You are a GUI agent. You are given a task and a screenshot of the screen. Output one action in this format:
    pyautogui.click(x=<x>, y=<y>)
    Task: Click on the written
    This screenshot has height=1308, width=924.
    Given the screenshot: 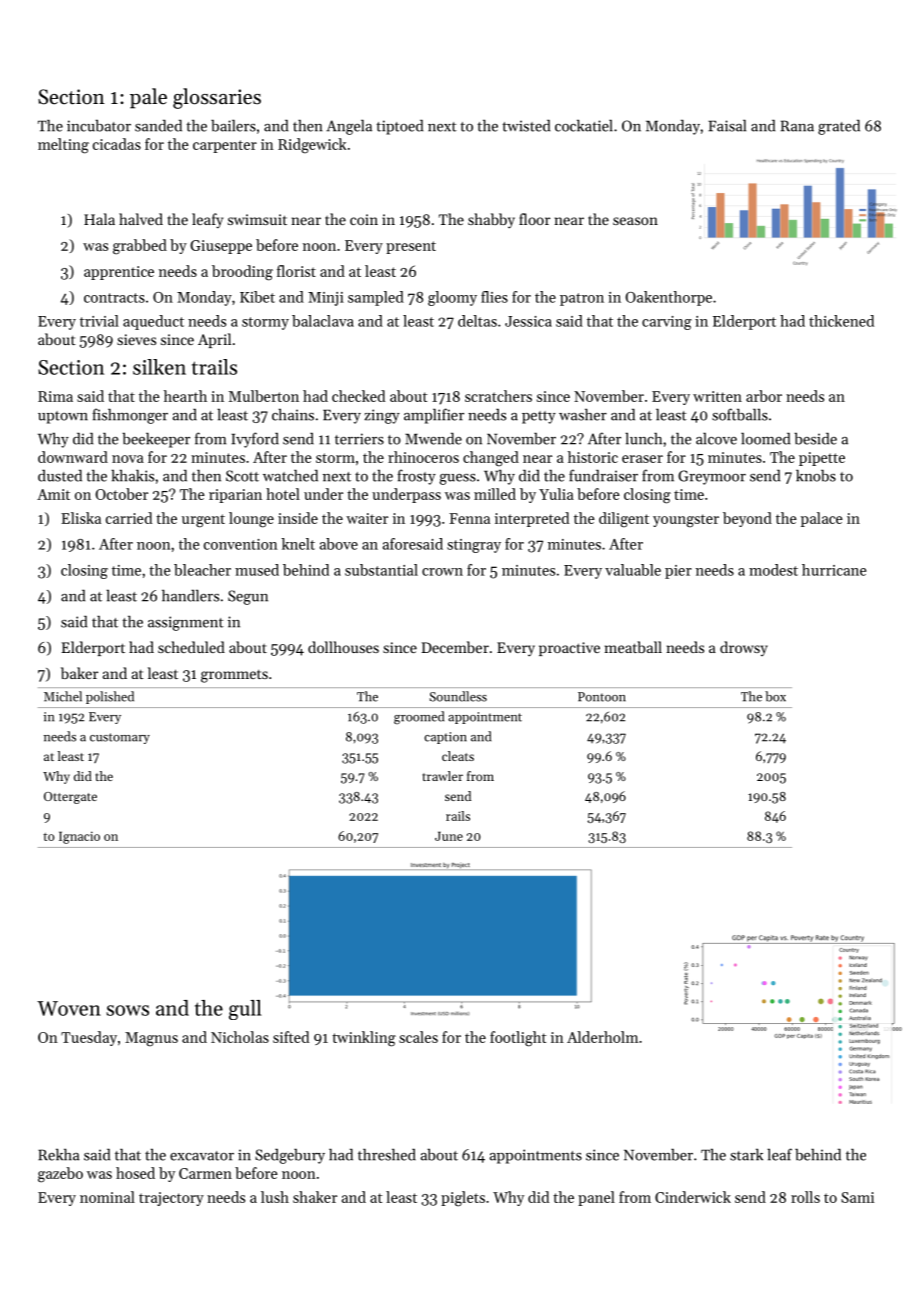 What is the action you would take?
    pyautogui.click(x=717, y=396)
